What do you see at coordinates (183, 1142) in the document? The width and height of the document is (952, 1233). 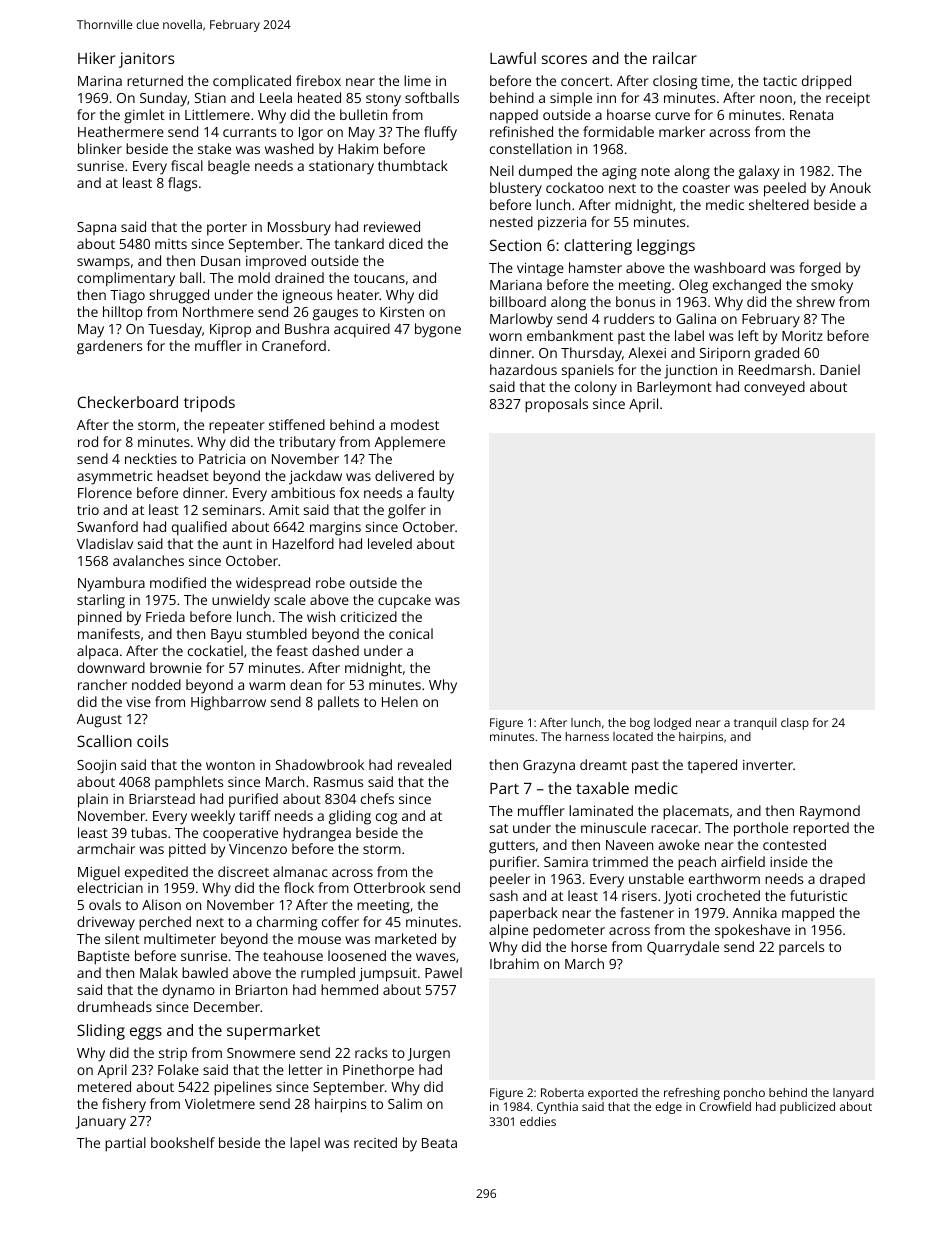 I see `bookshelf` at bounding box center [183, 1142].
